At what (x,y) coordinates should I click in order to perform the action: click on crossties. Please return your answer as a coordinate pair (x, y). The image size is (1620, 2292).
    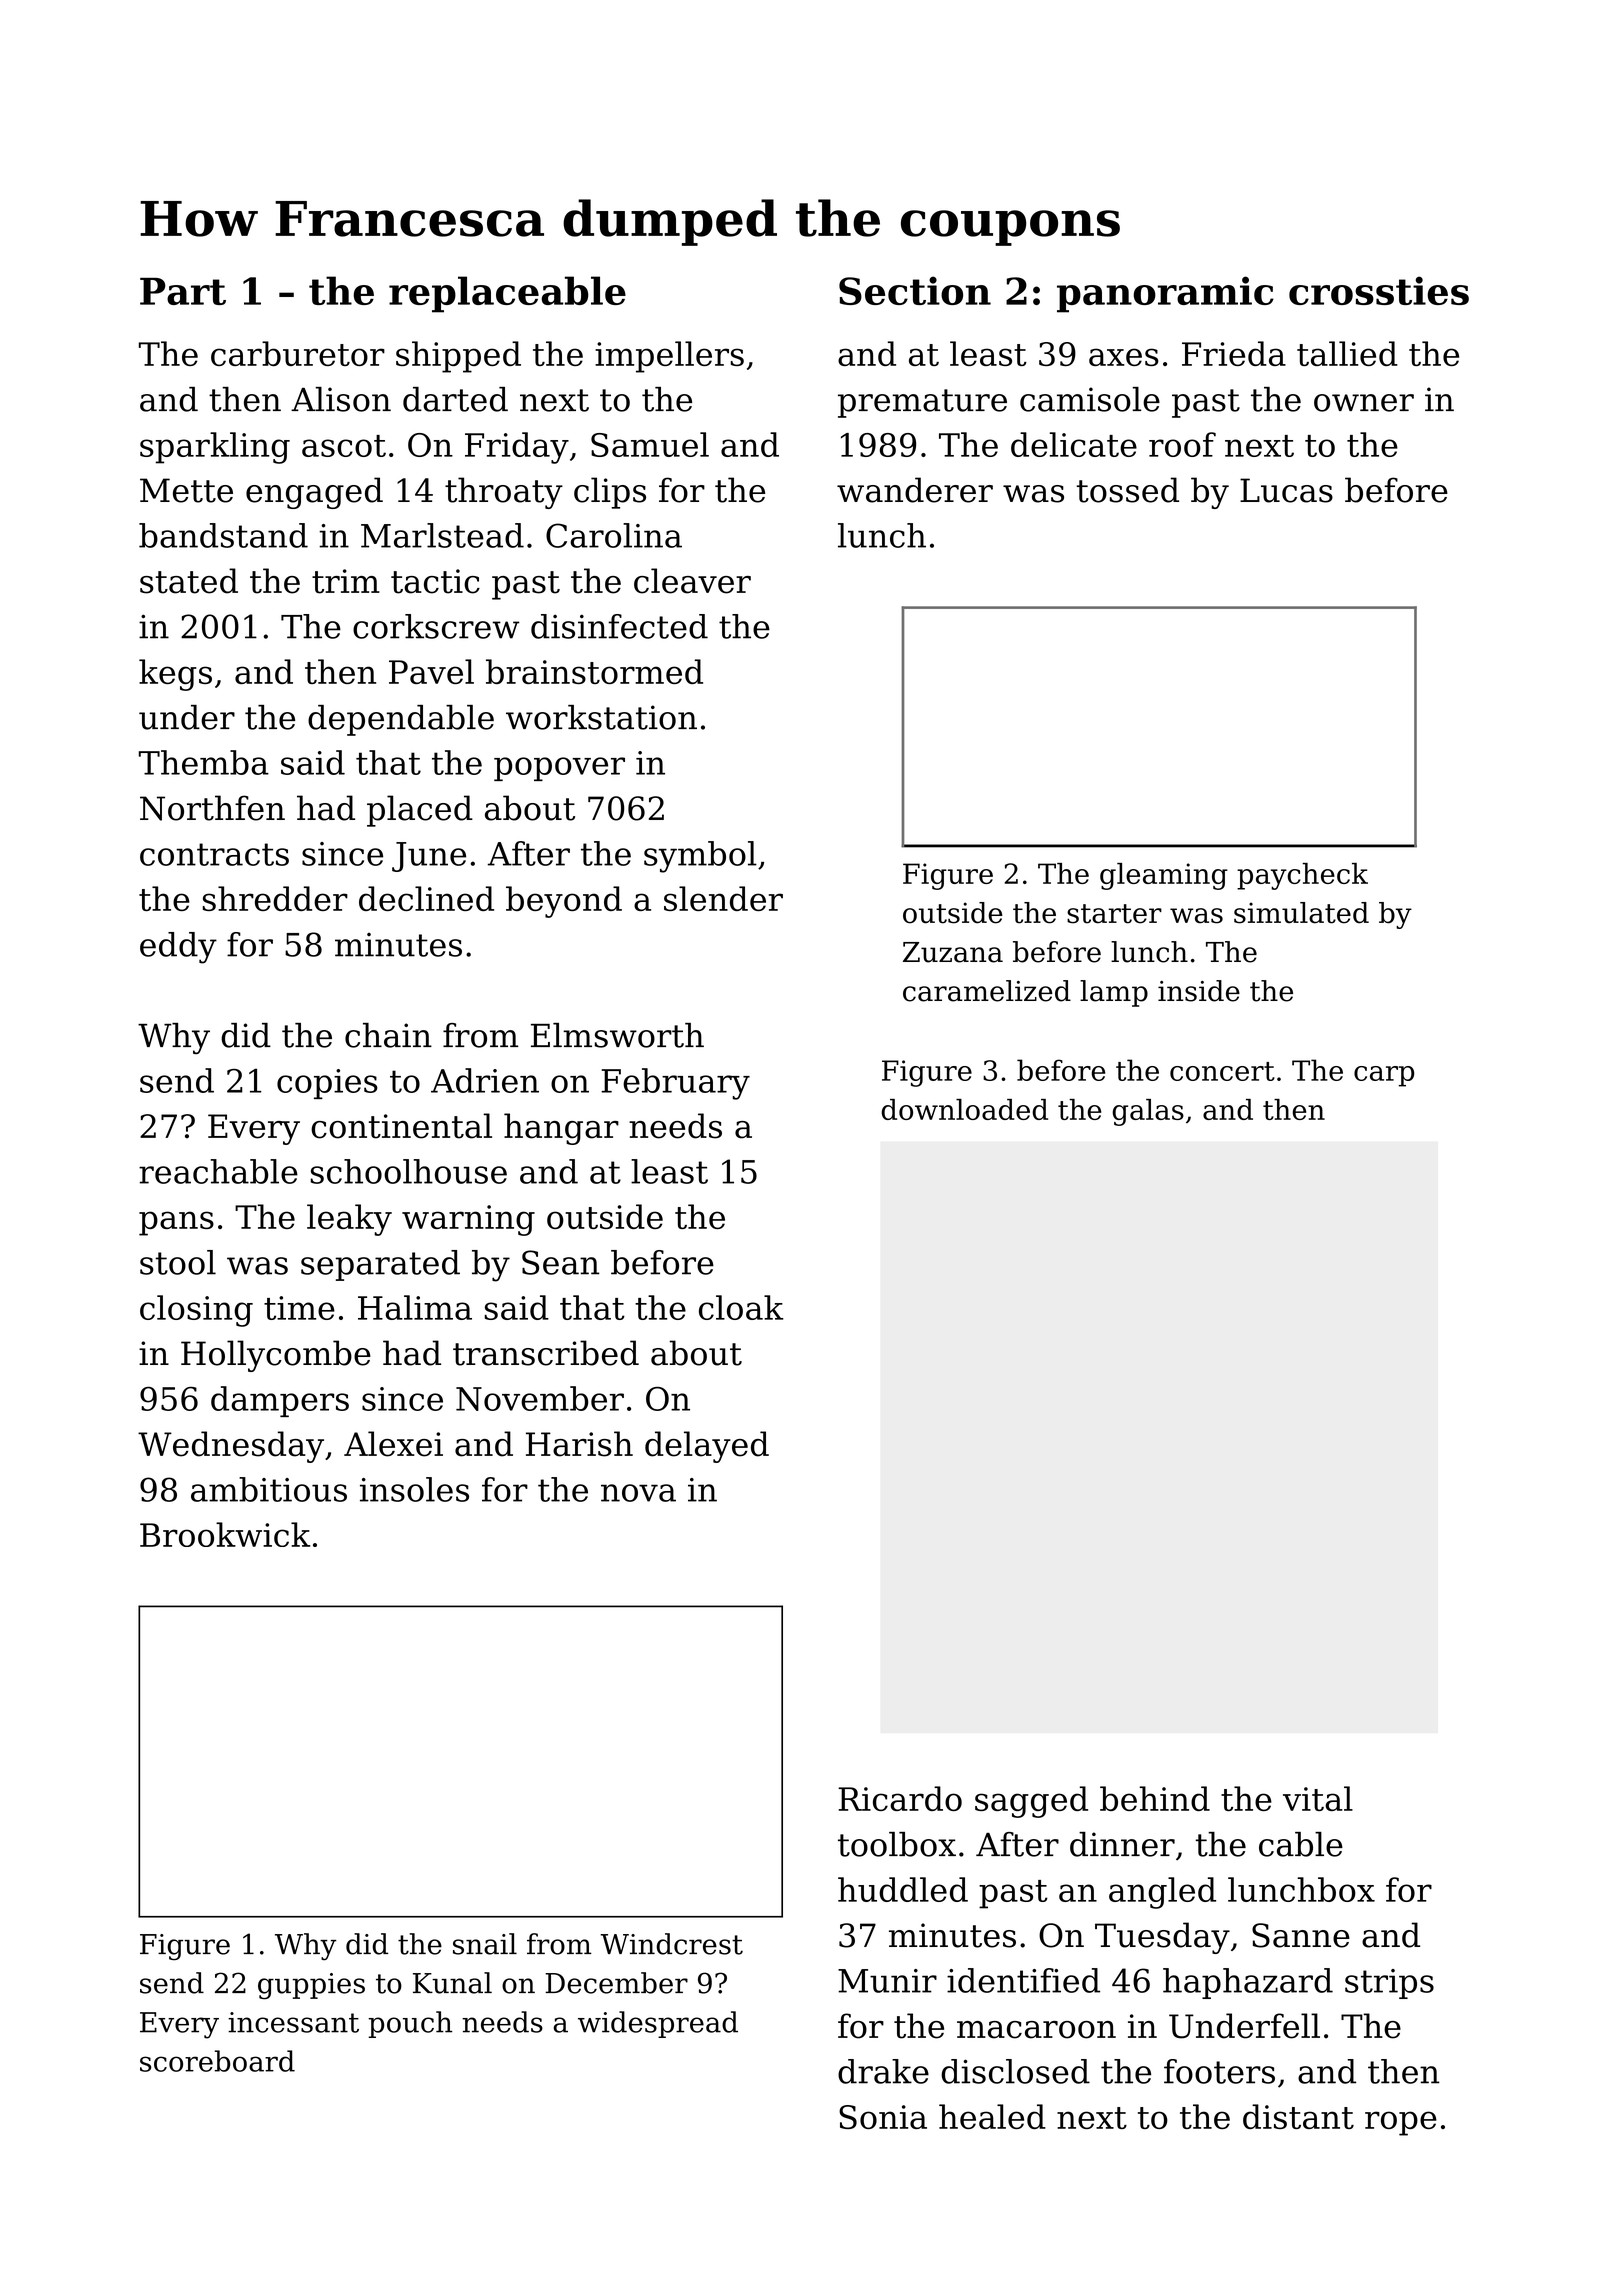
    Looking at the image, I should click on (1379, 290).
